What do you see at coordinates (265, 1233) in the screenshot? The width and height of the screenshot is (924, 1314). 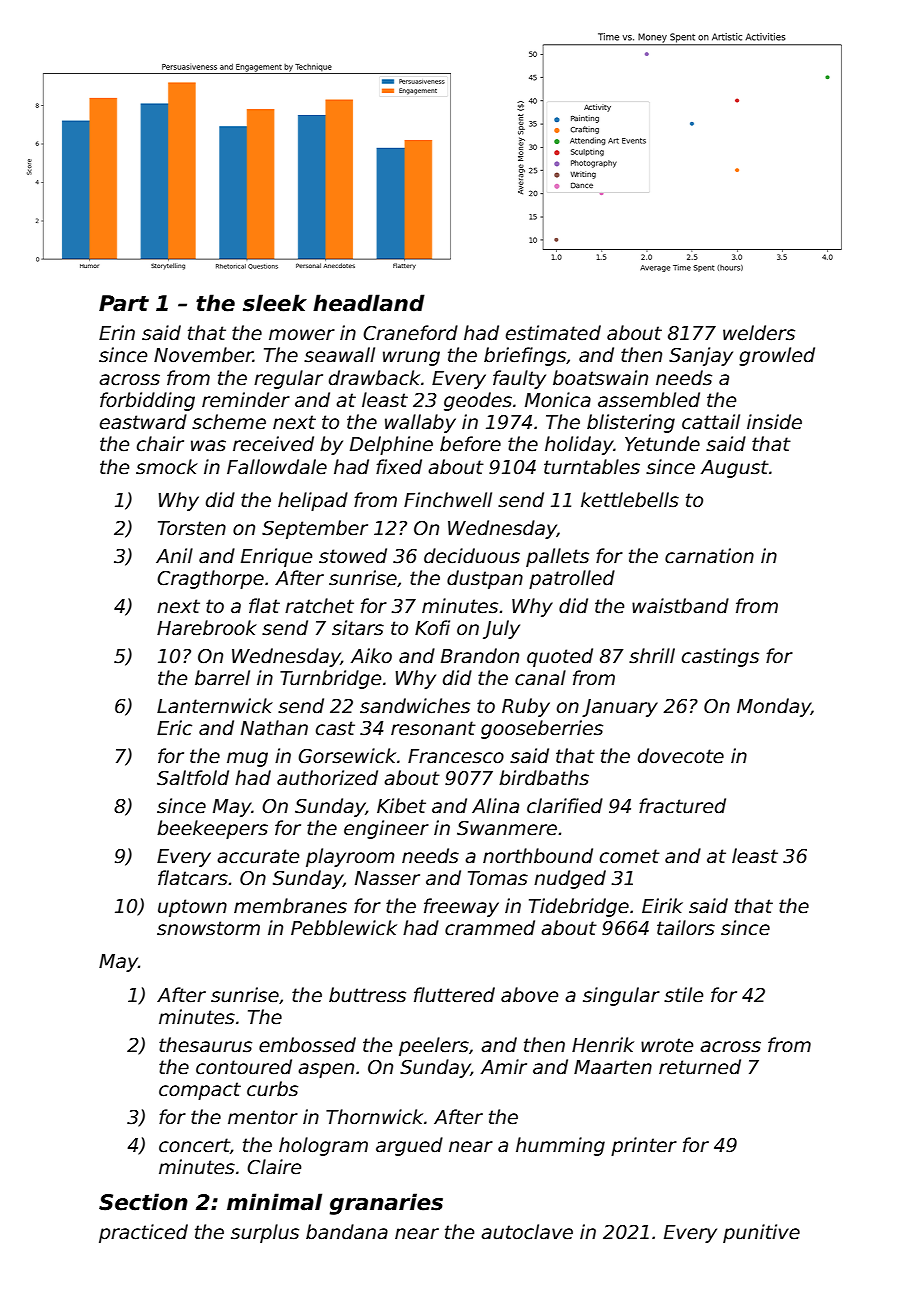 I see `surplus` at bounding box center [265, 1233].
